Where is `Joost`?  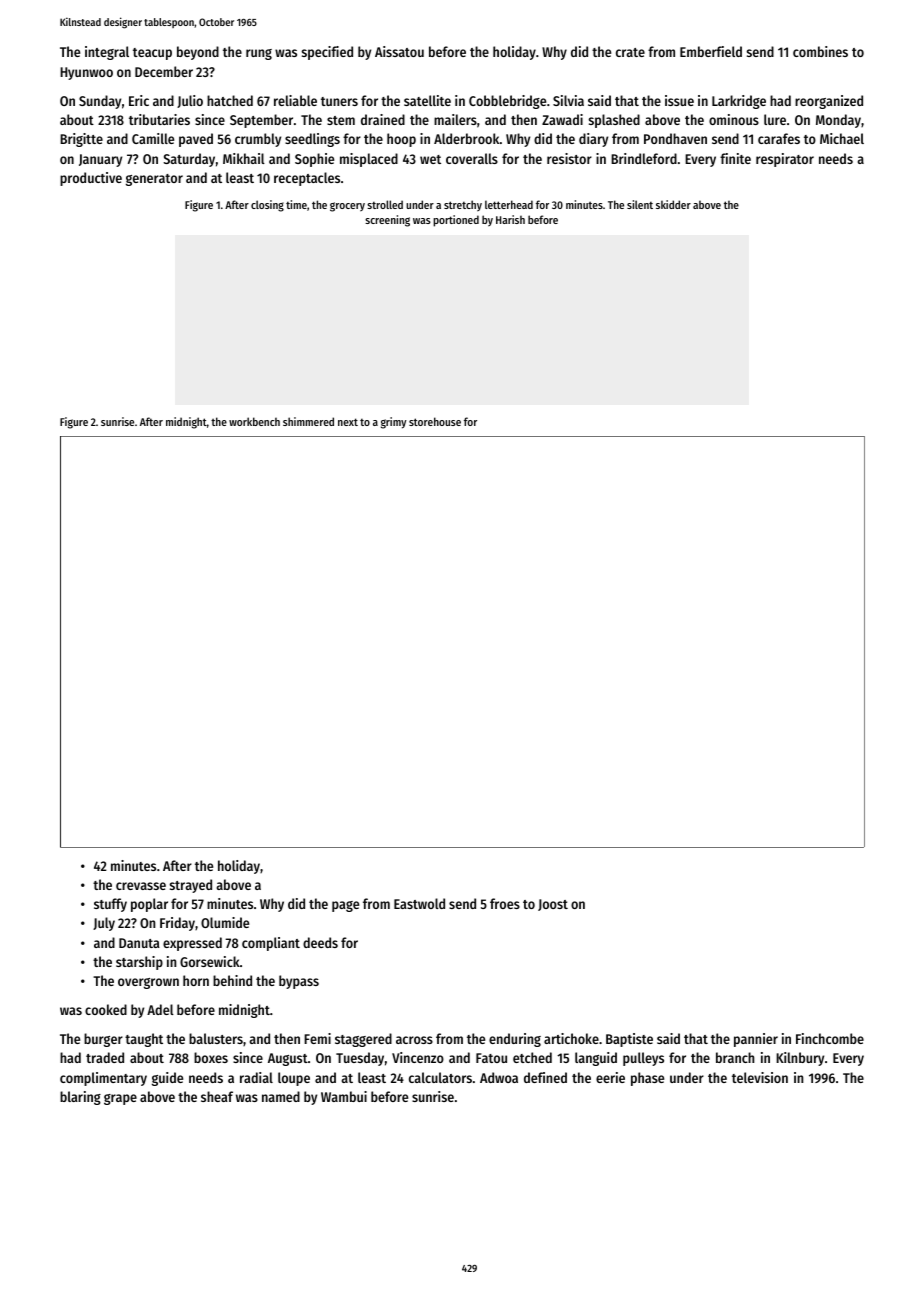 Joost is located at coordinates (553, 905).
